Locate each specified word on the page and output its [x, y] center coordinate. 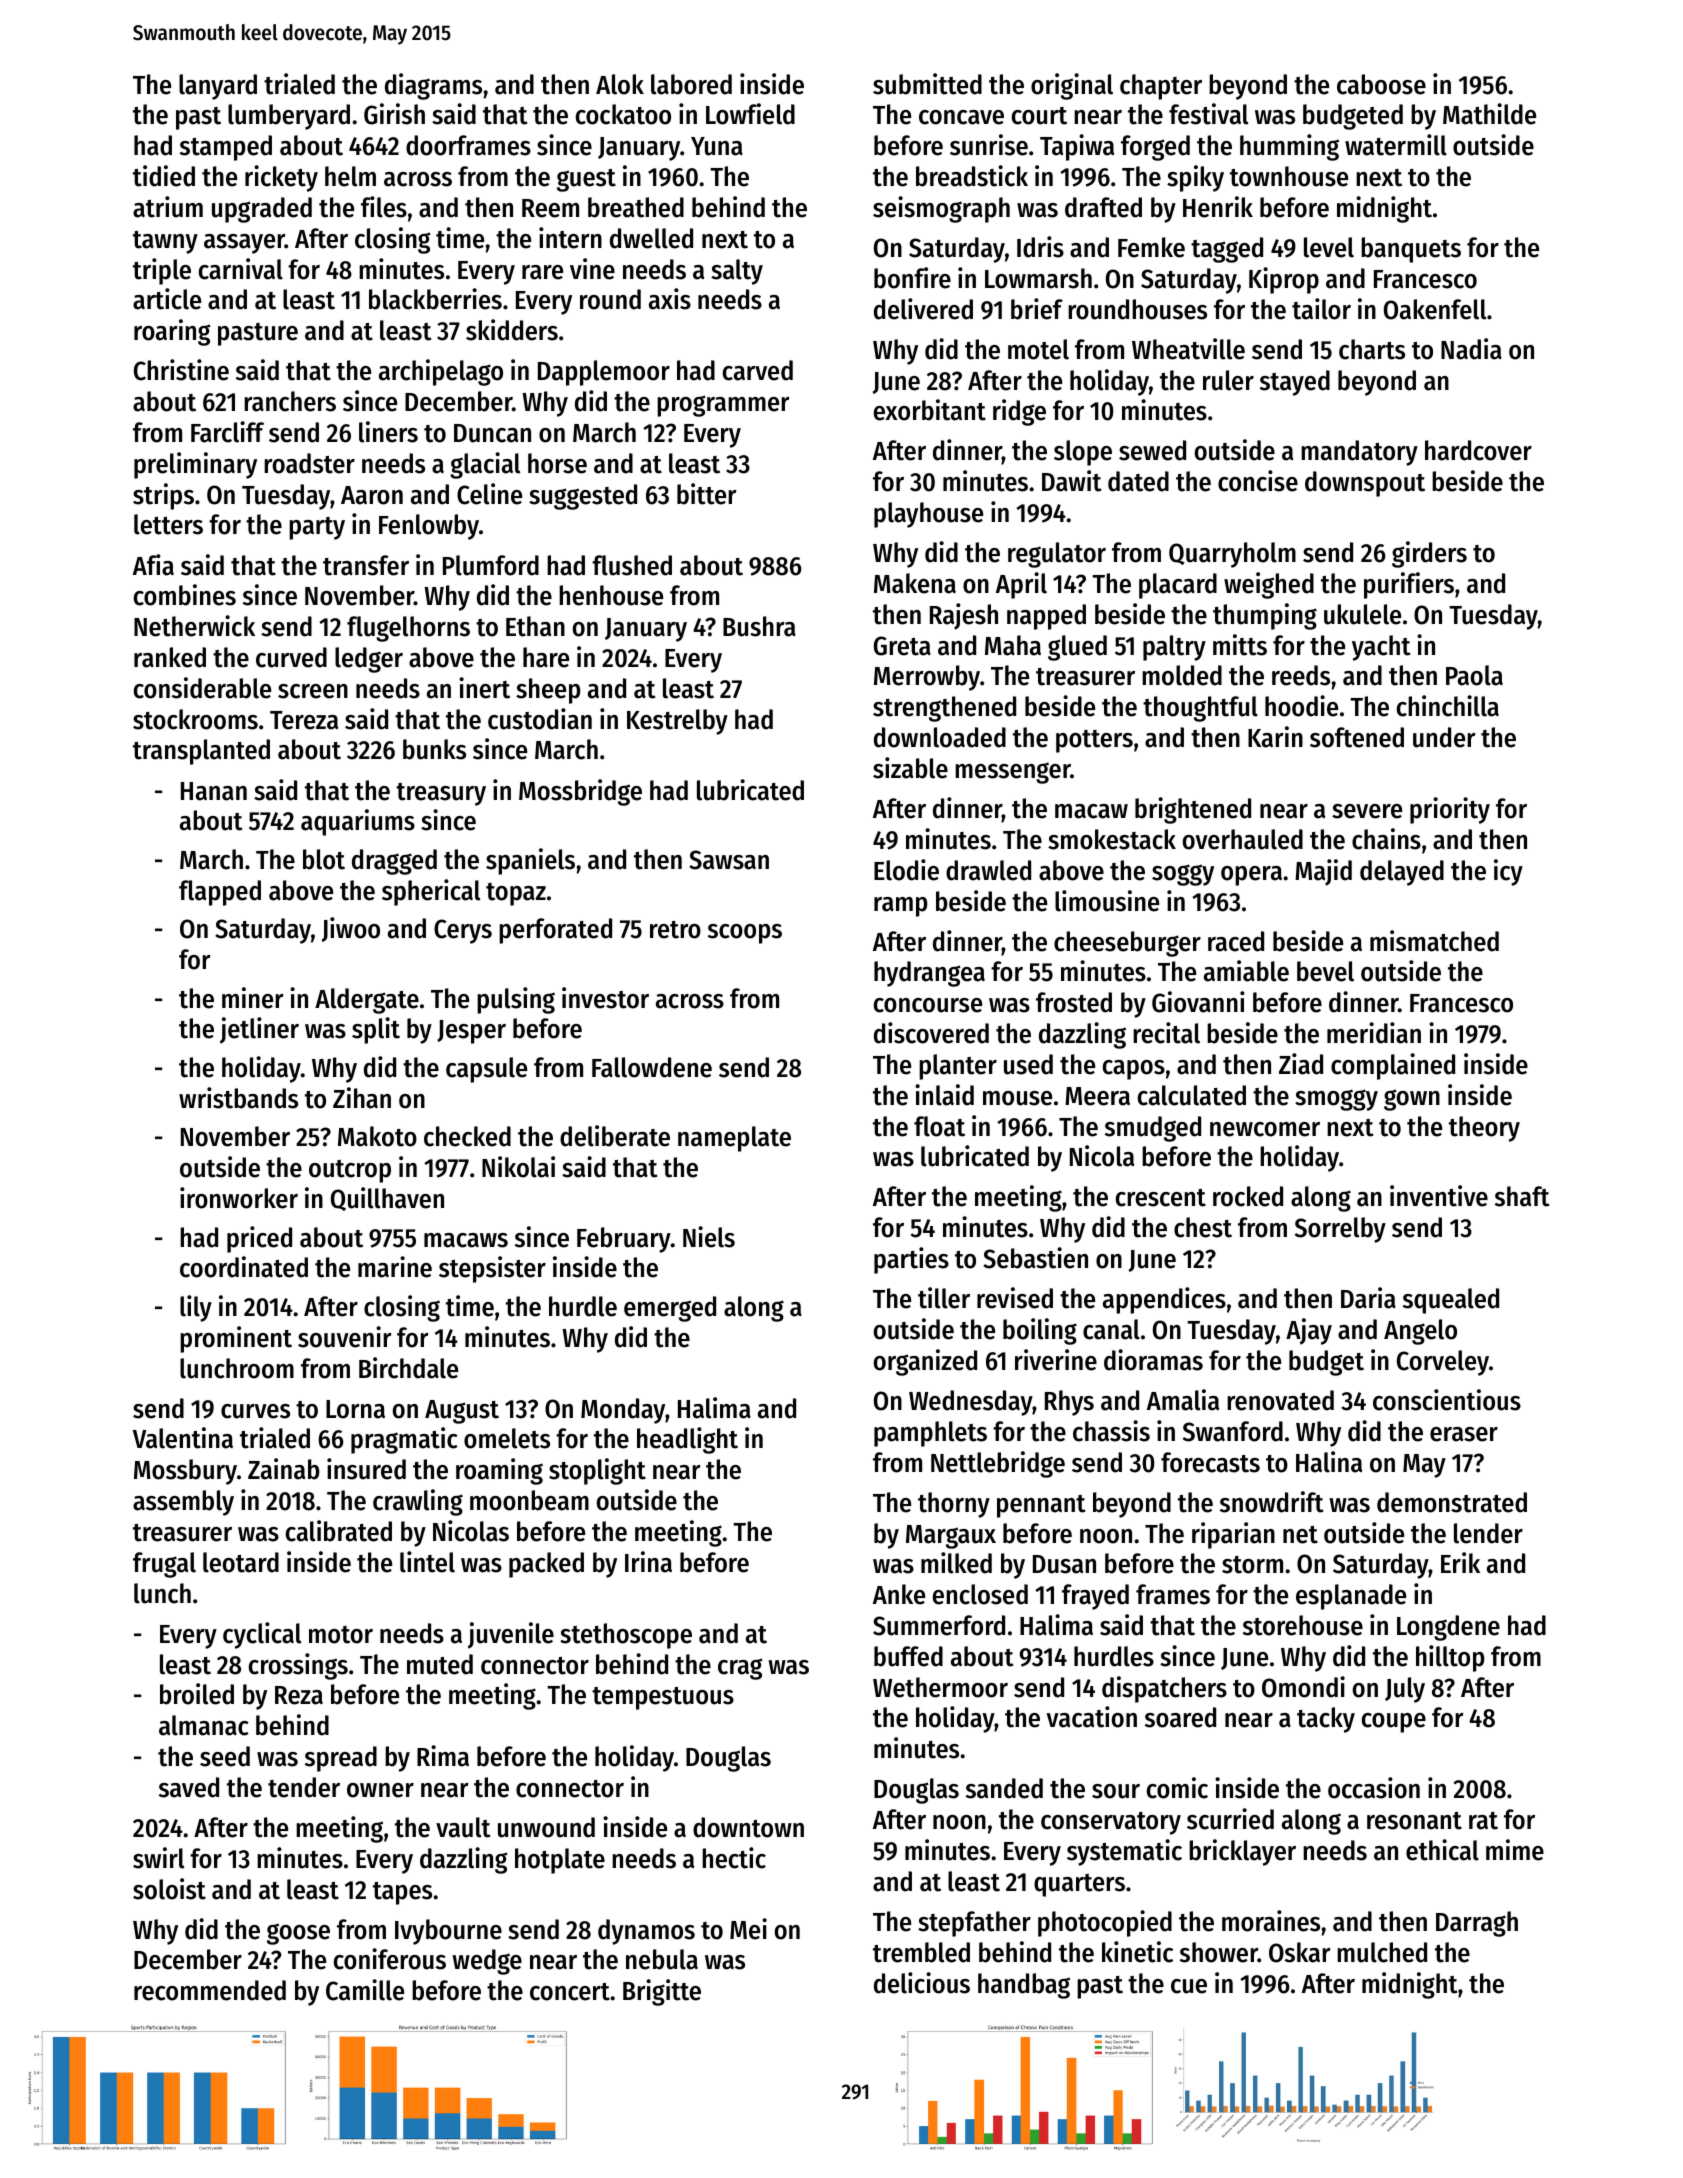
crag [740, 1669]
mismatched [1434, 941]
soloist [169, 1889]
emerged [670, 1309]
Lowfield [750, 114]
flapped [220, 893]
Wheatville [1188, 349]
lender [1488, 1533]
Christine [181, 370]
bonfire [912, 278]
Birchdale [408, 1368]
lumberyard [289, 117]
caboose [1381, 84]
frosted [1074, 1002]
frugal [164, 1565]
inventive [1439, 1196]
